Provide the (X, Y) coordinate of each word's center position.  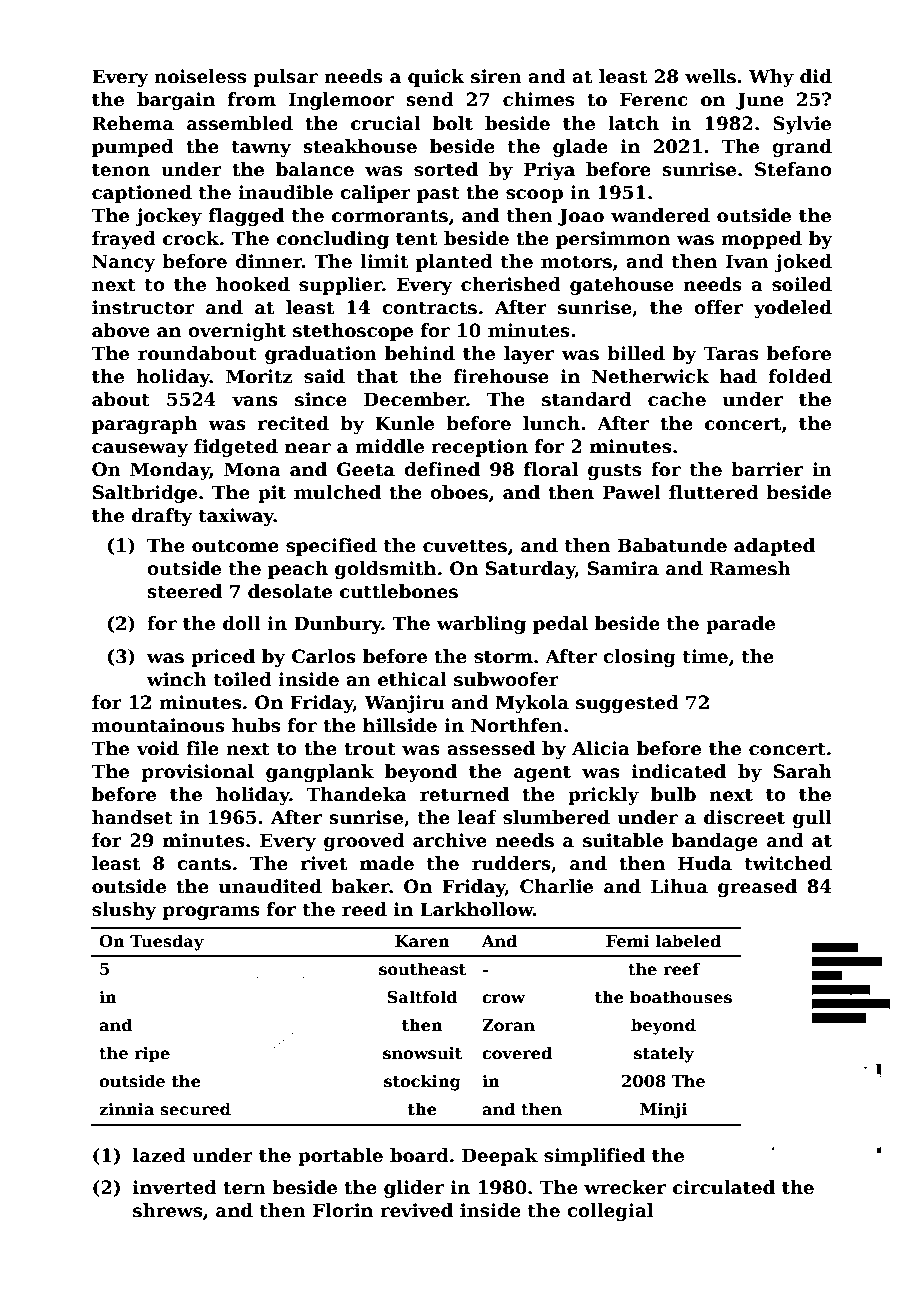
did (816, 76)
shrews (167, 1210)
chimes (538, 99)
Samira (623, 568)
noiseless (200, 76)
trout (370, 749)
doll (242, 623)
